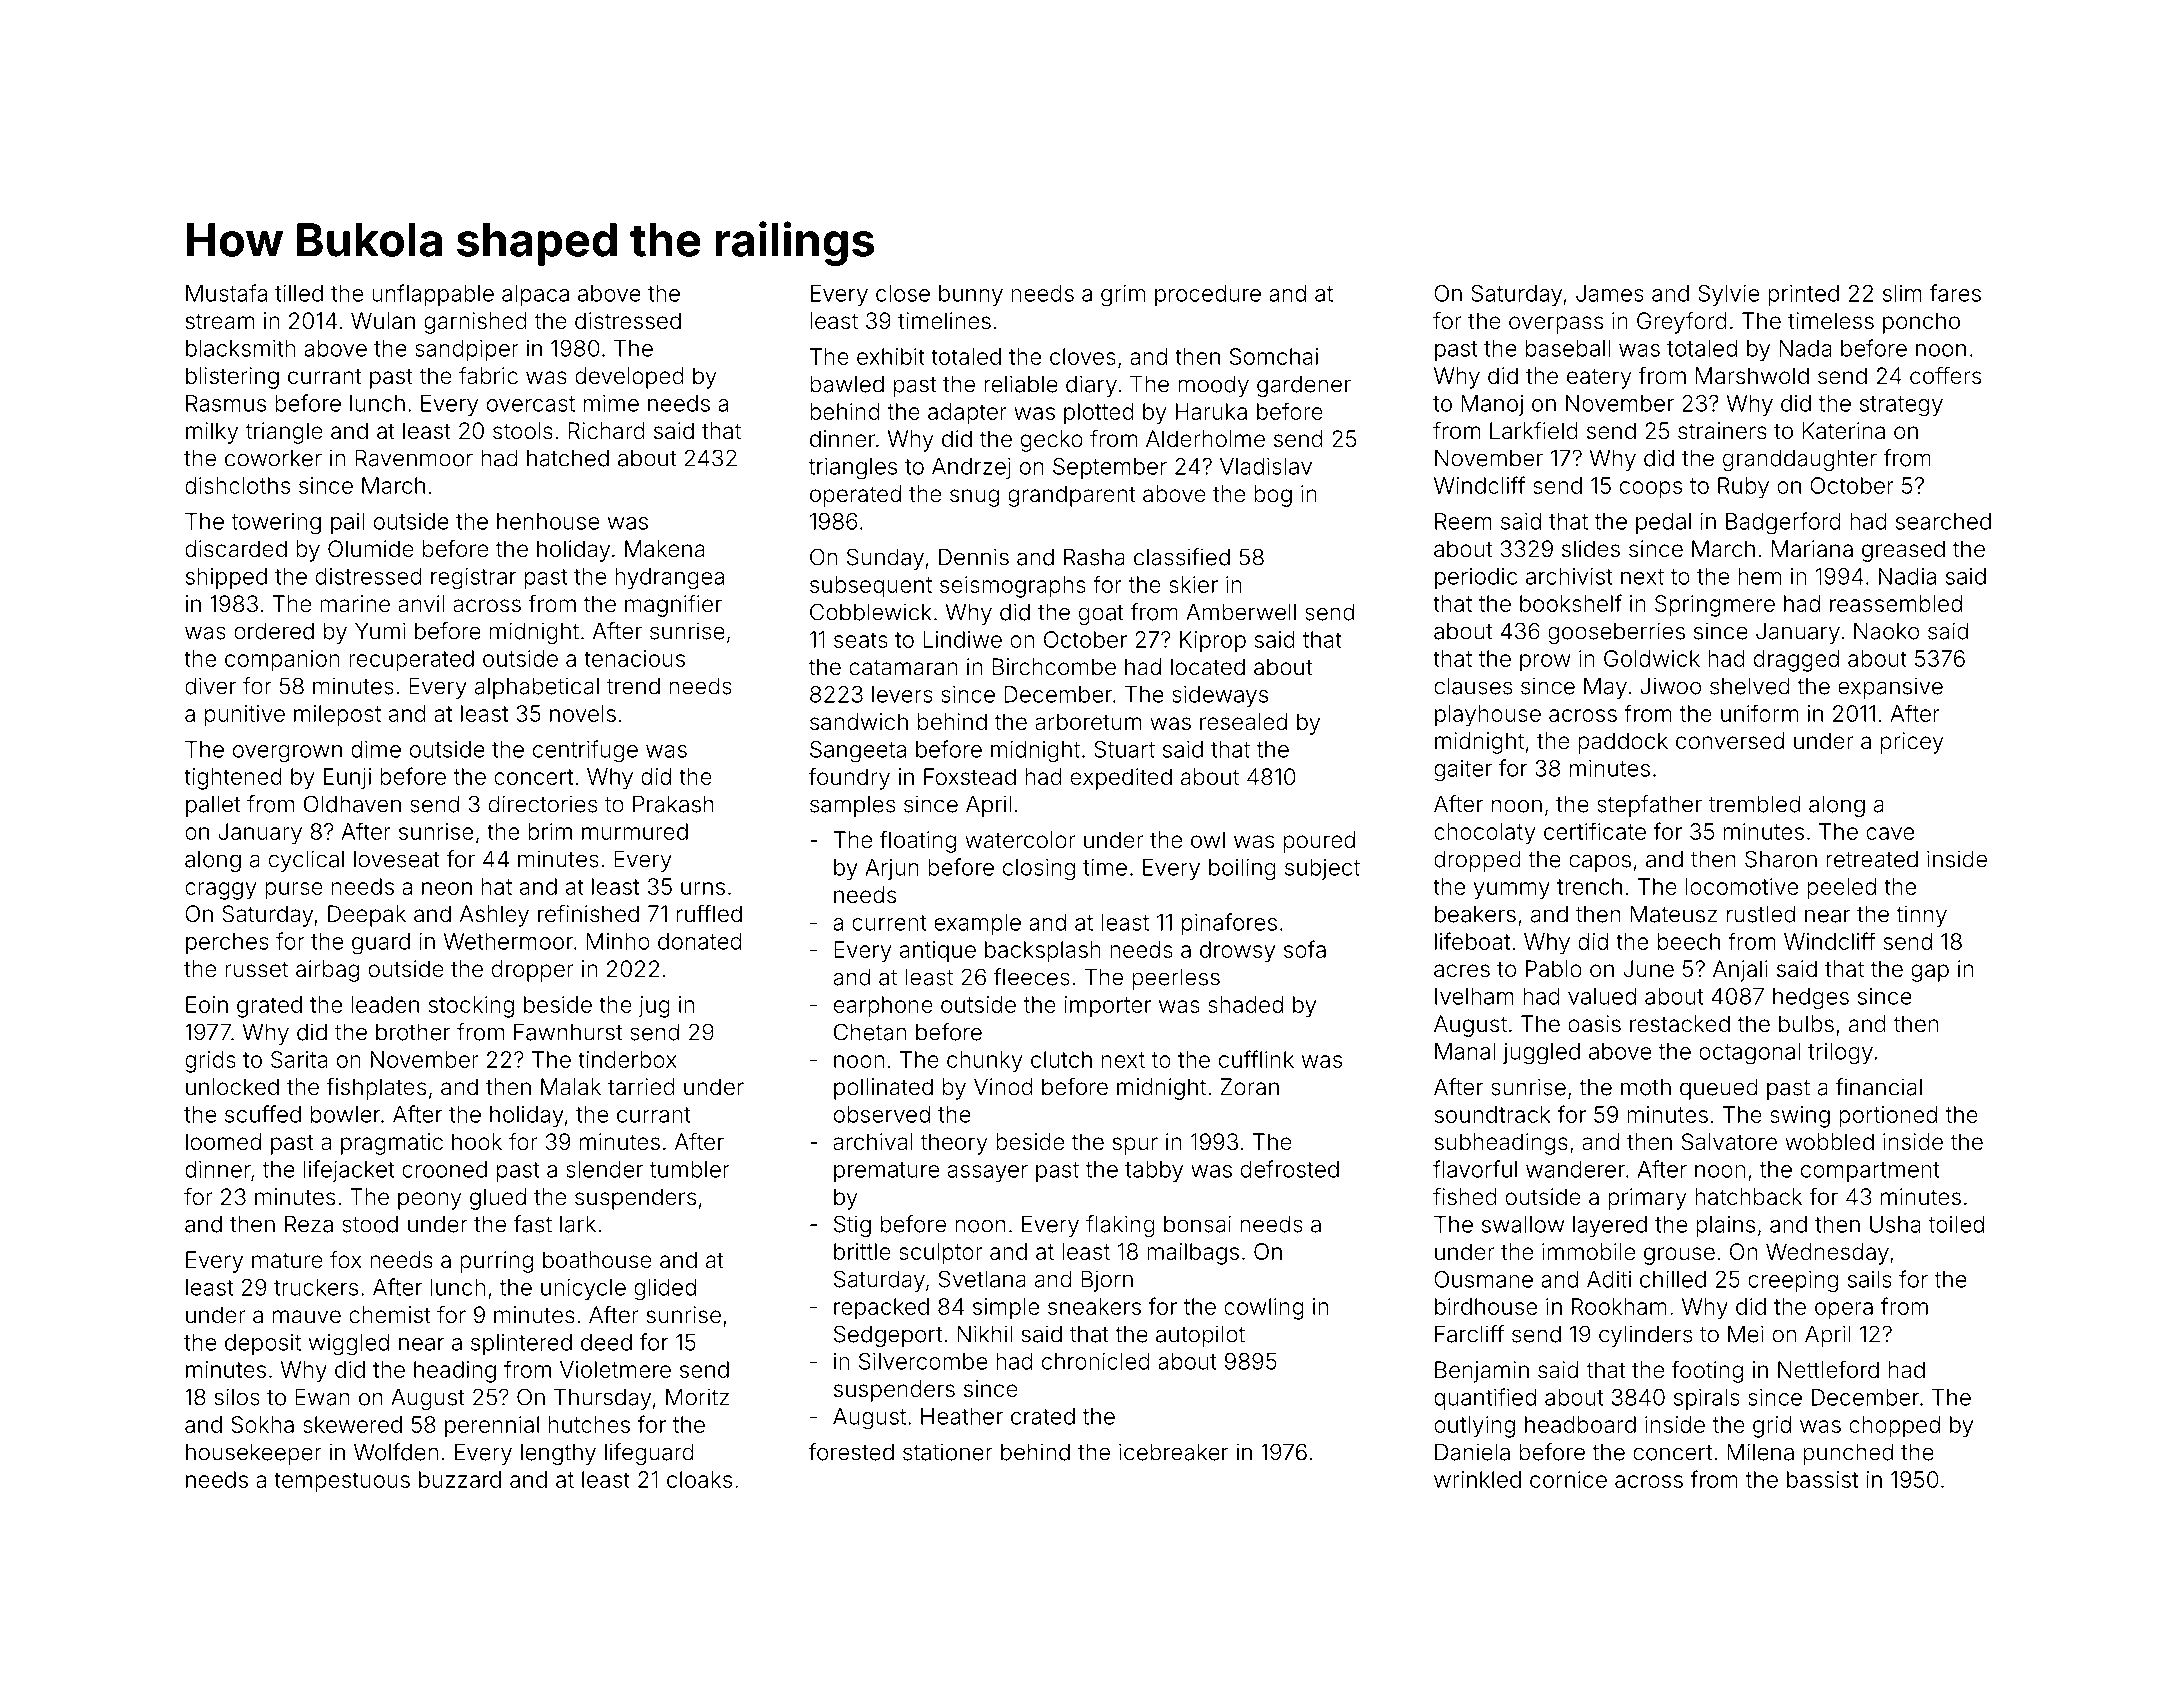  Describe the element at coordinates (1124, 749) in the page. I see `Stuart` at that location.
